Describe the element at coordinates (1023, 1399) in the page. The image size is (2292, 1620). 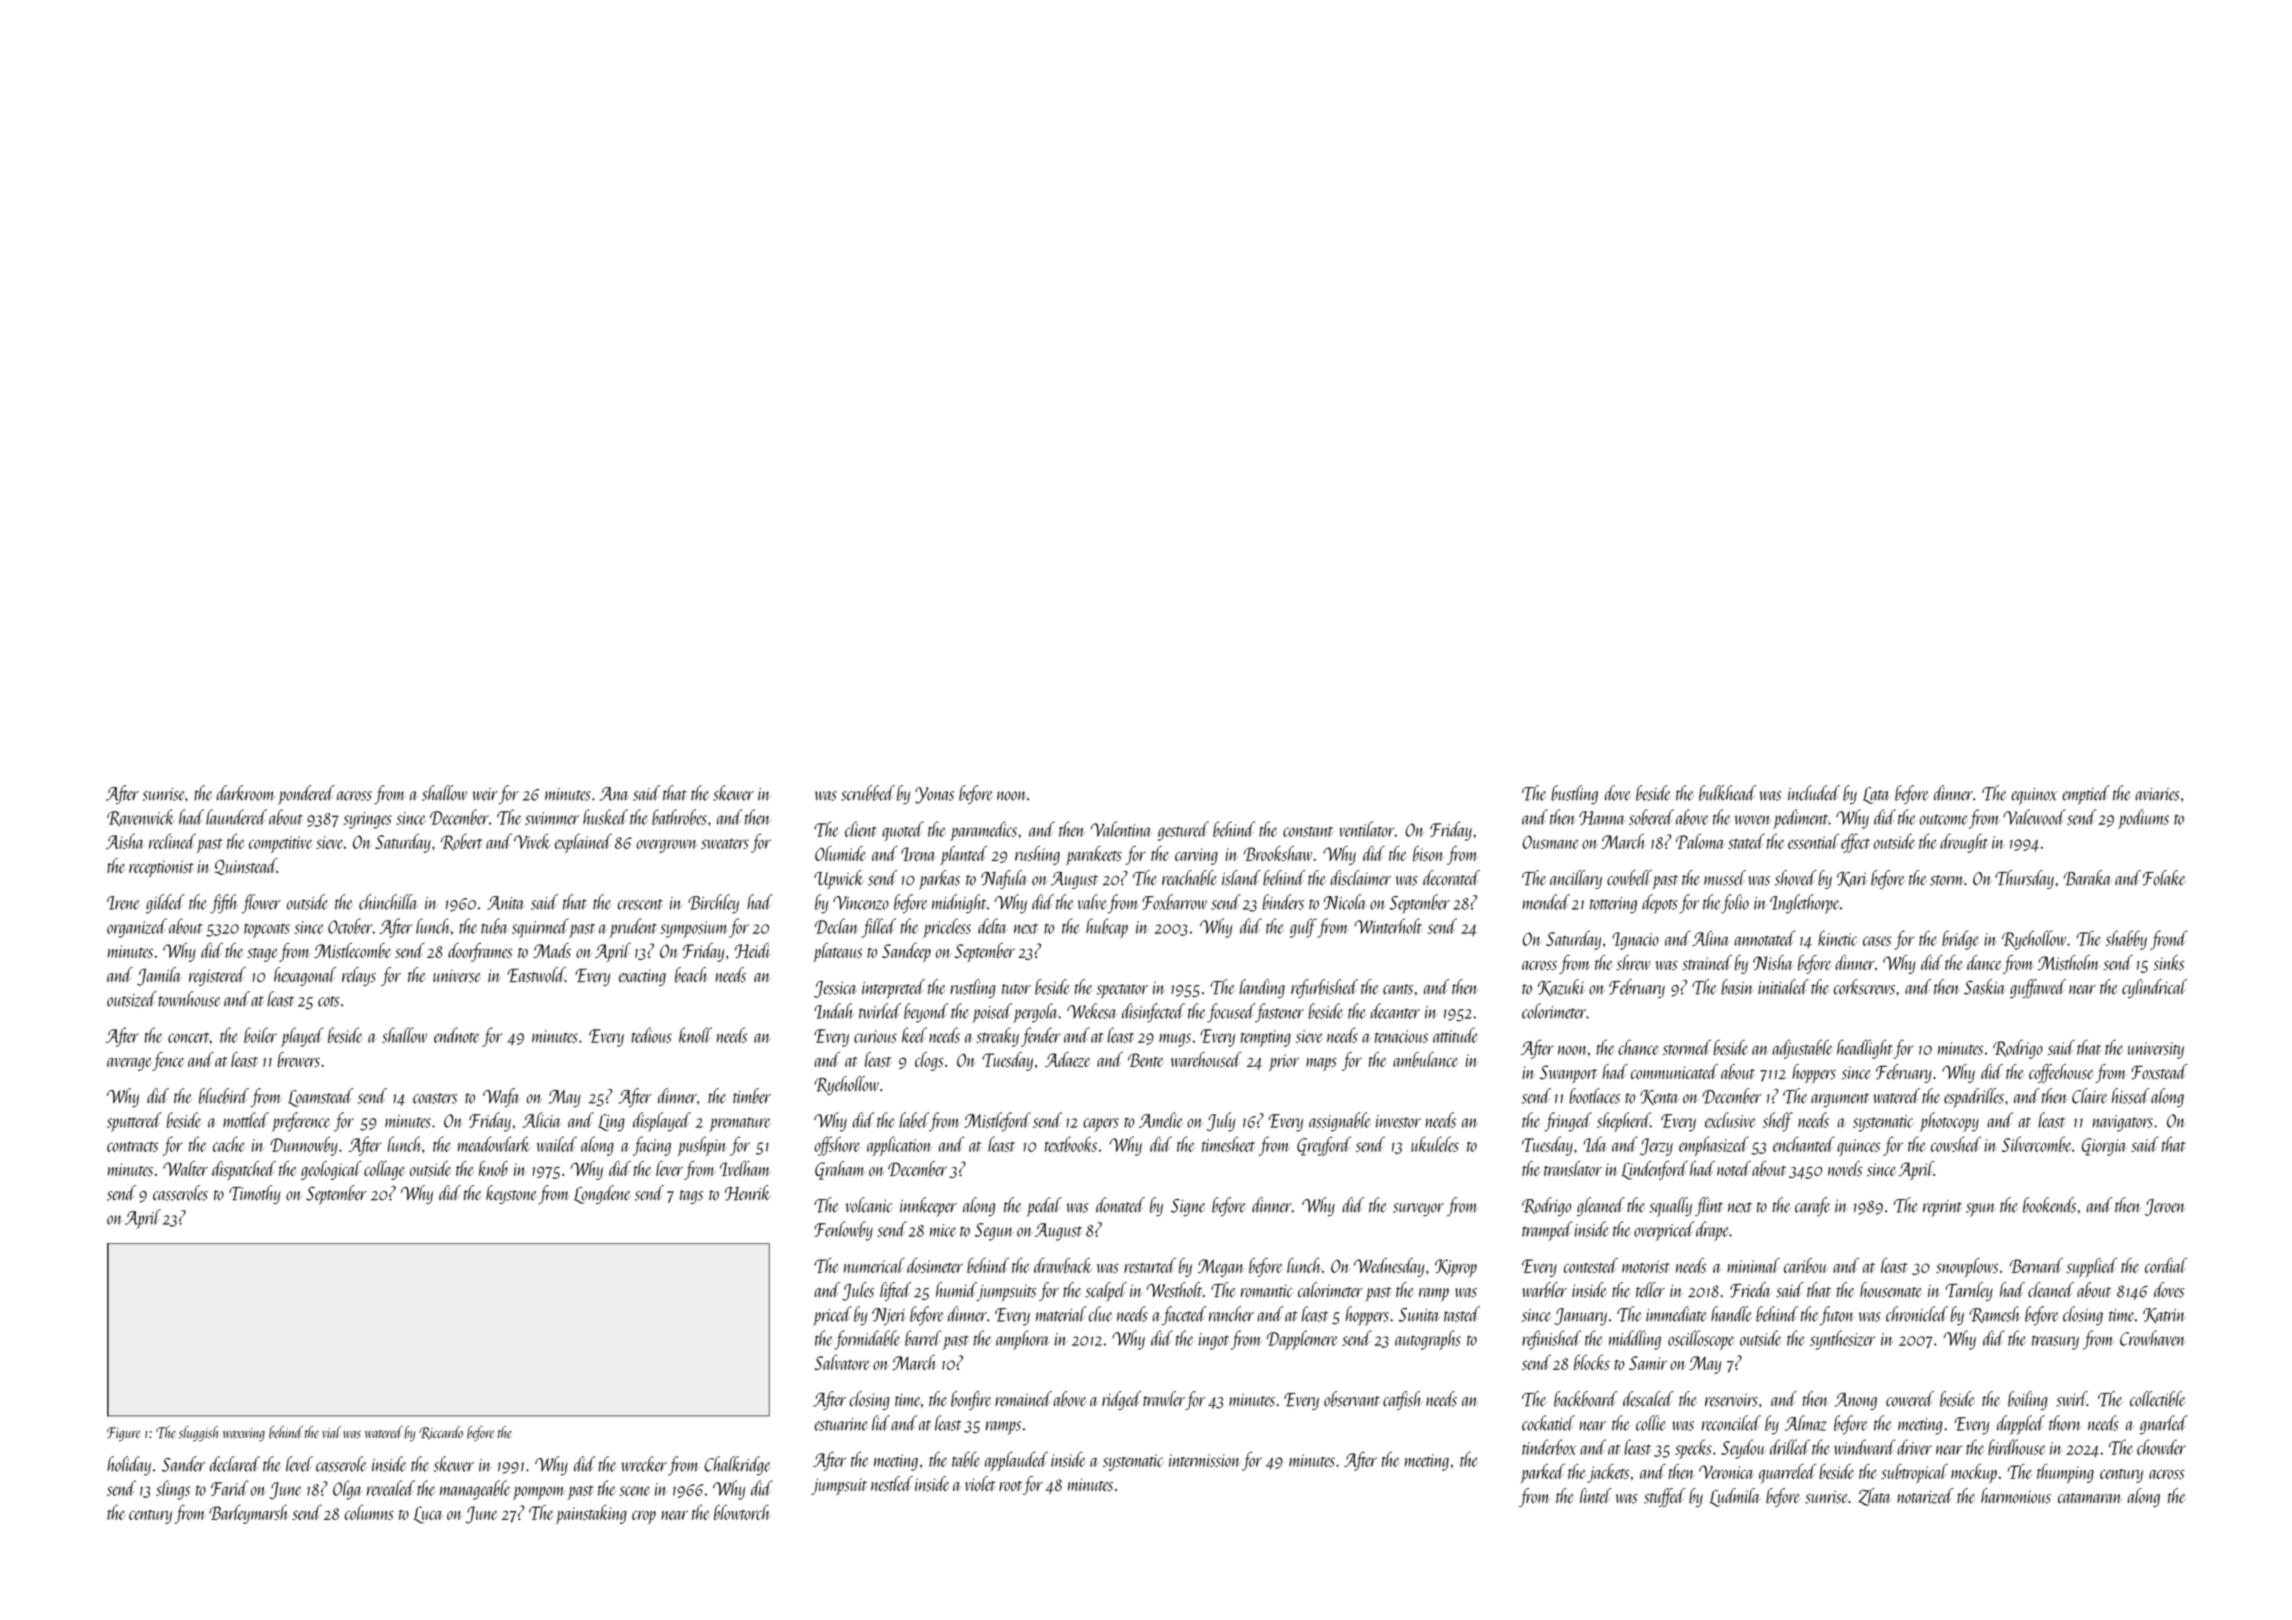
I see `remained` at that location.
